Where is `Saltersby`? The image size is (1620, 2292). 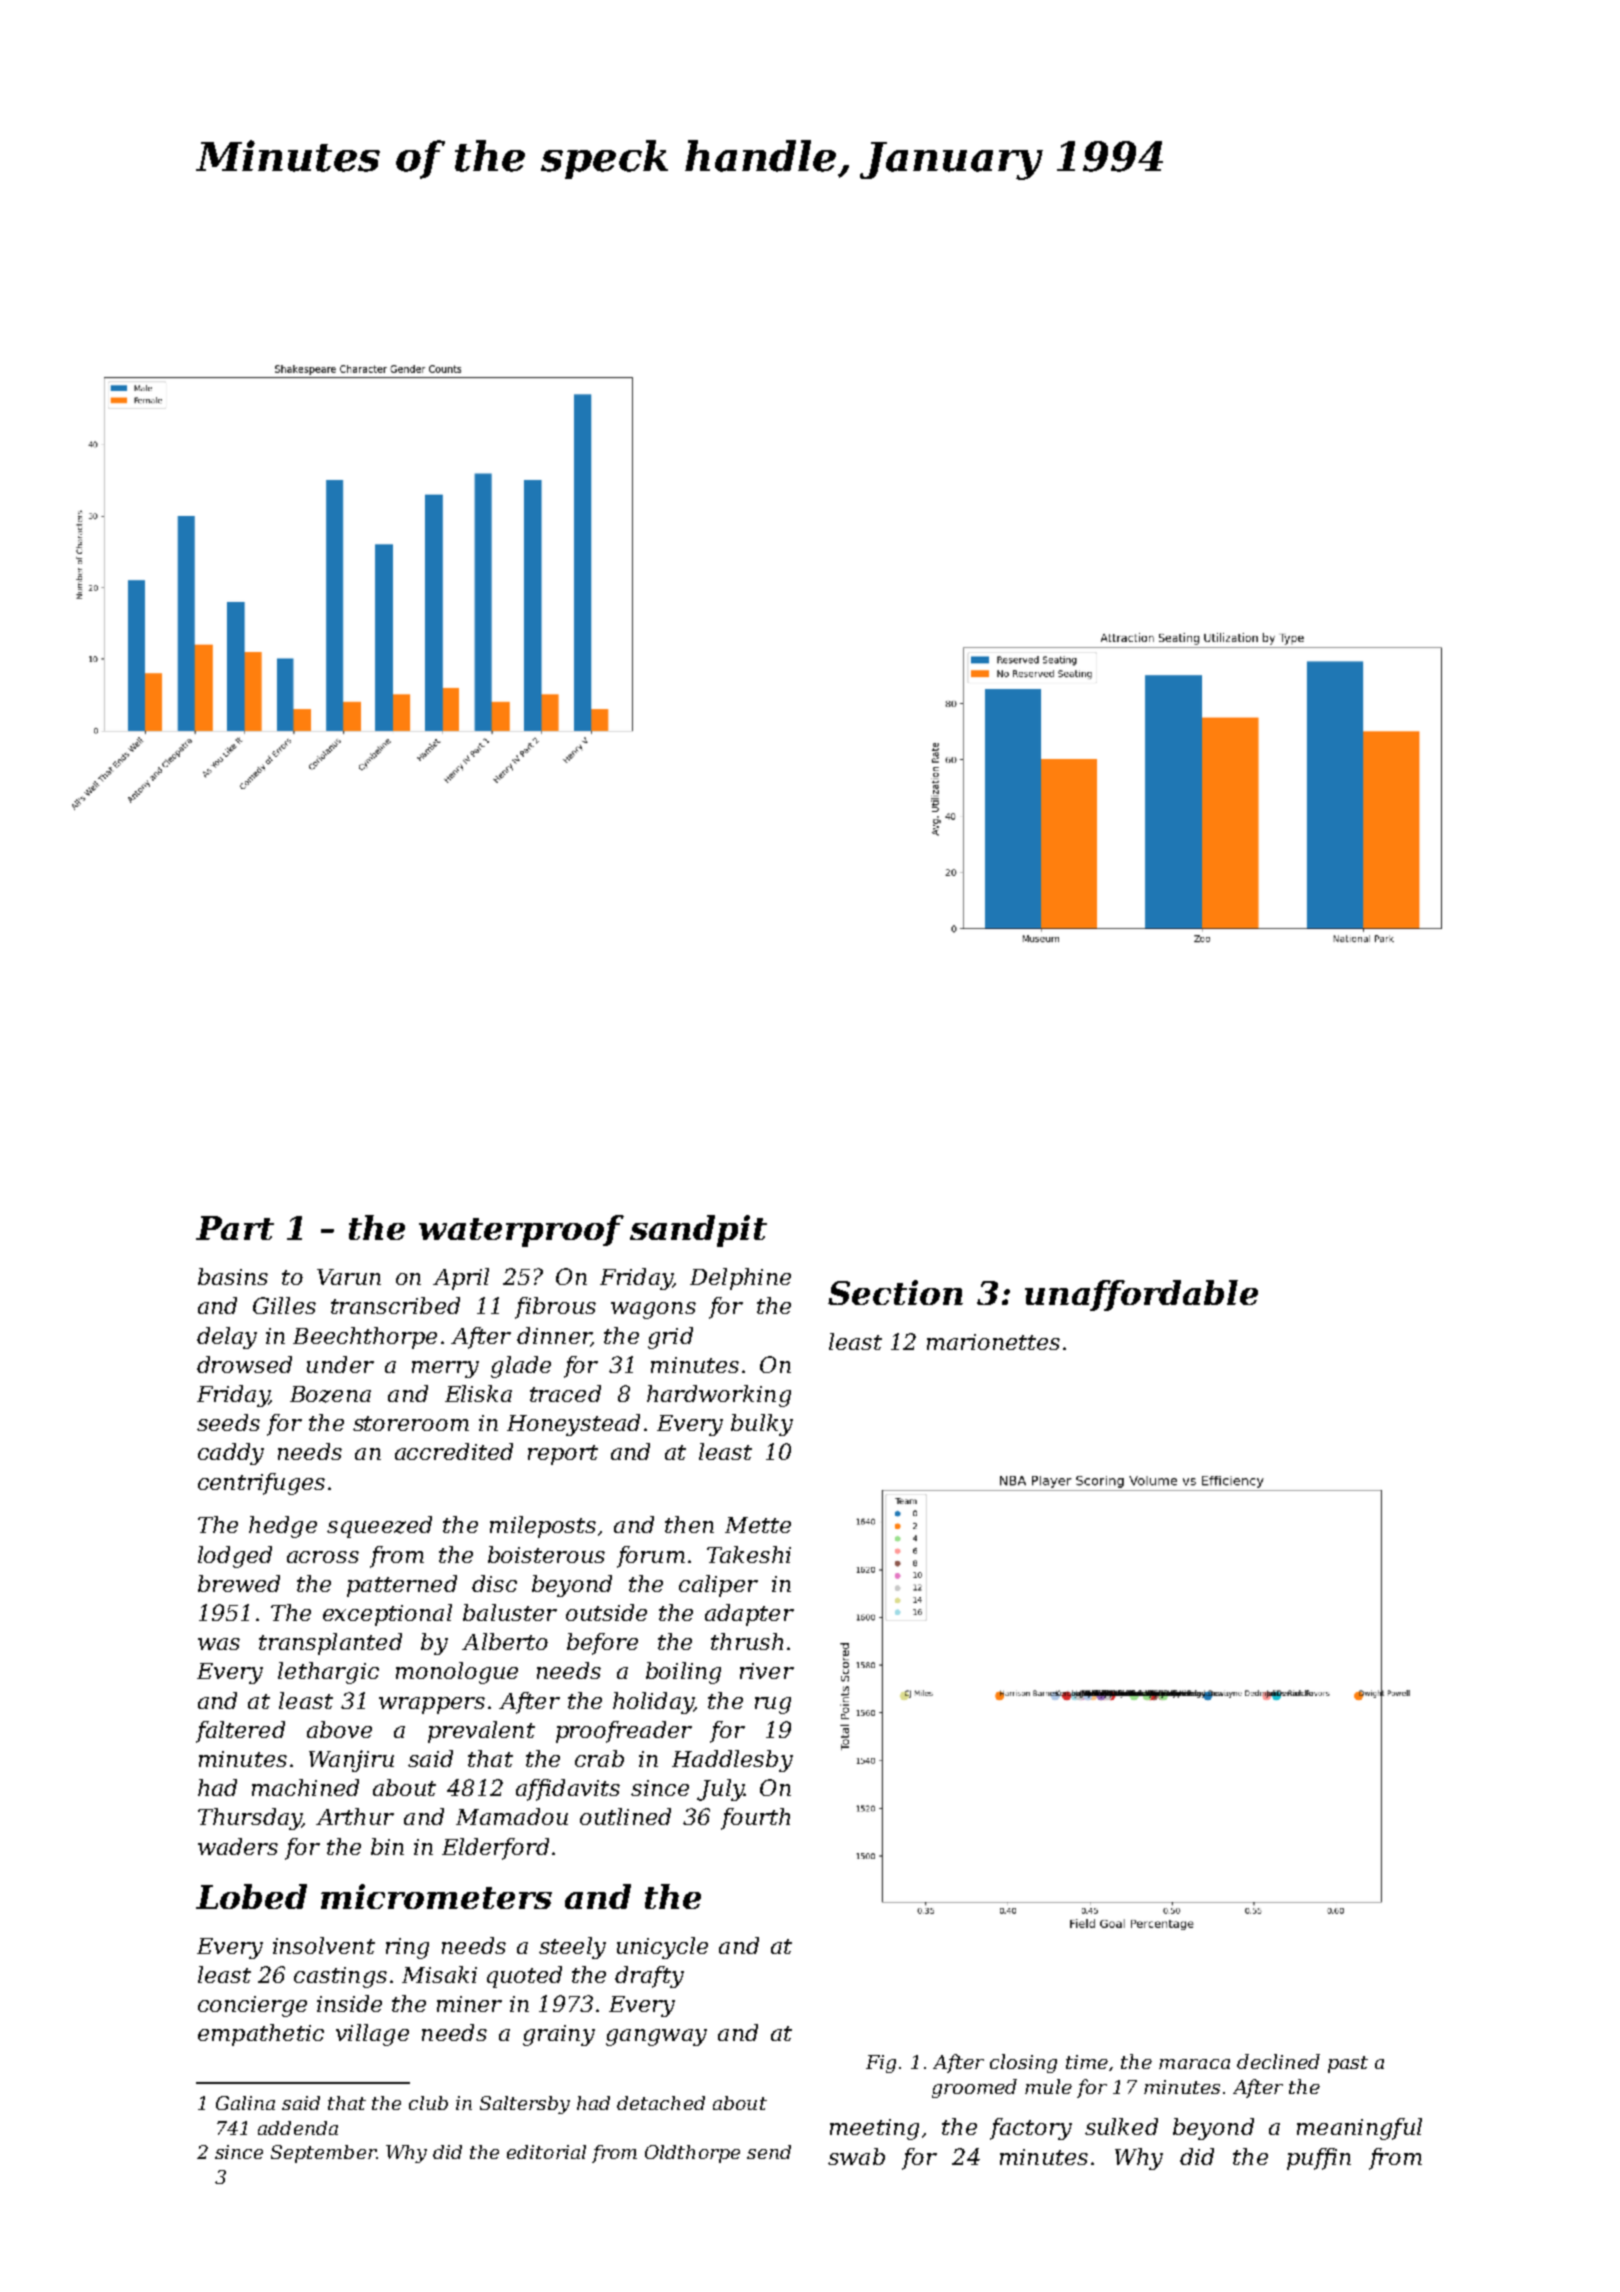 Saltersby is located at coordinates (525, 2105).
